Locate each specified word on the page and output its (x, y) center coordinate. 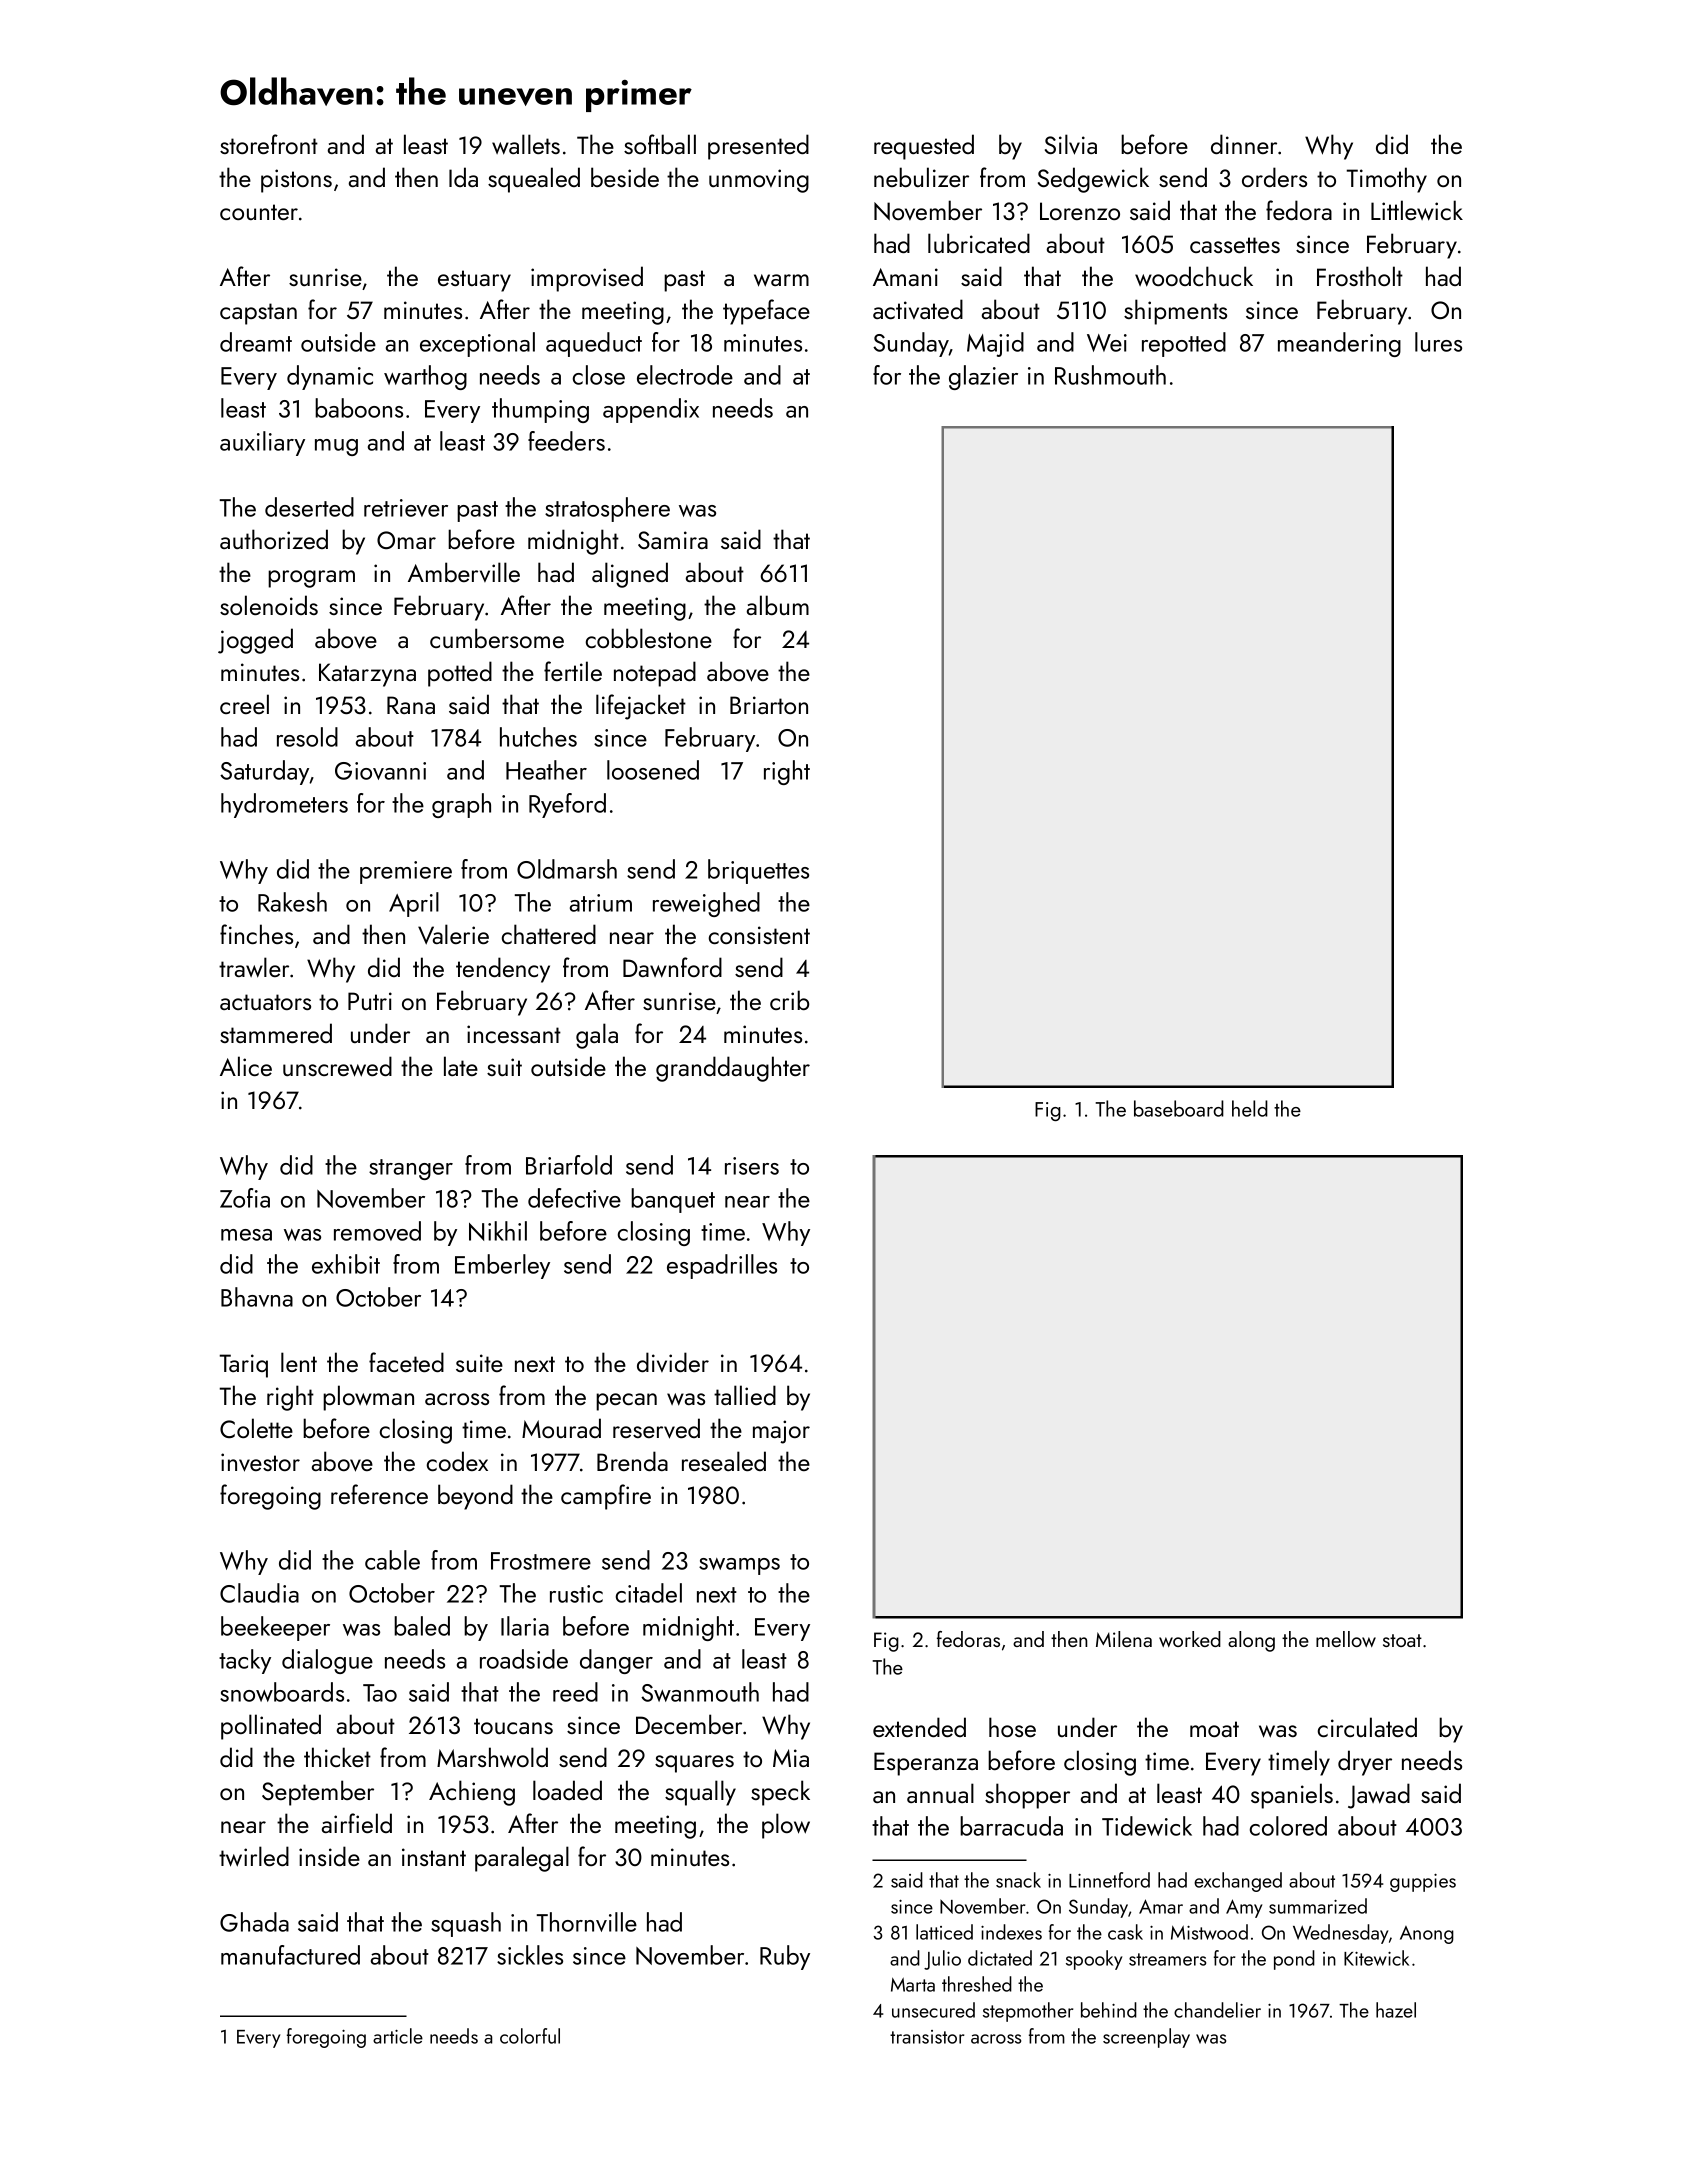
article (398, 2036)
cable (392, 1560)
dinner (1244, 144)
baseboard (1179, 1108)
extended (919, 1727)
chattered (549, 934)
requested (924, 147)
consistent (759, 935)
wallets (526, 144)
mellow (1346, 1639)
